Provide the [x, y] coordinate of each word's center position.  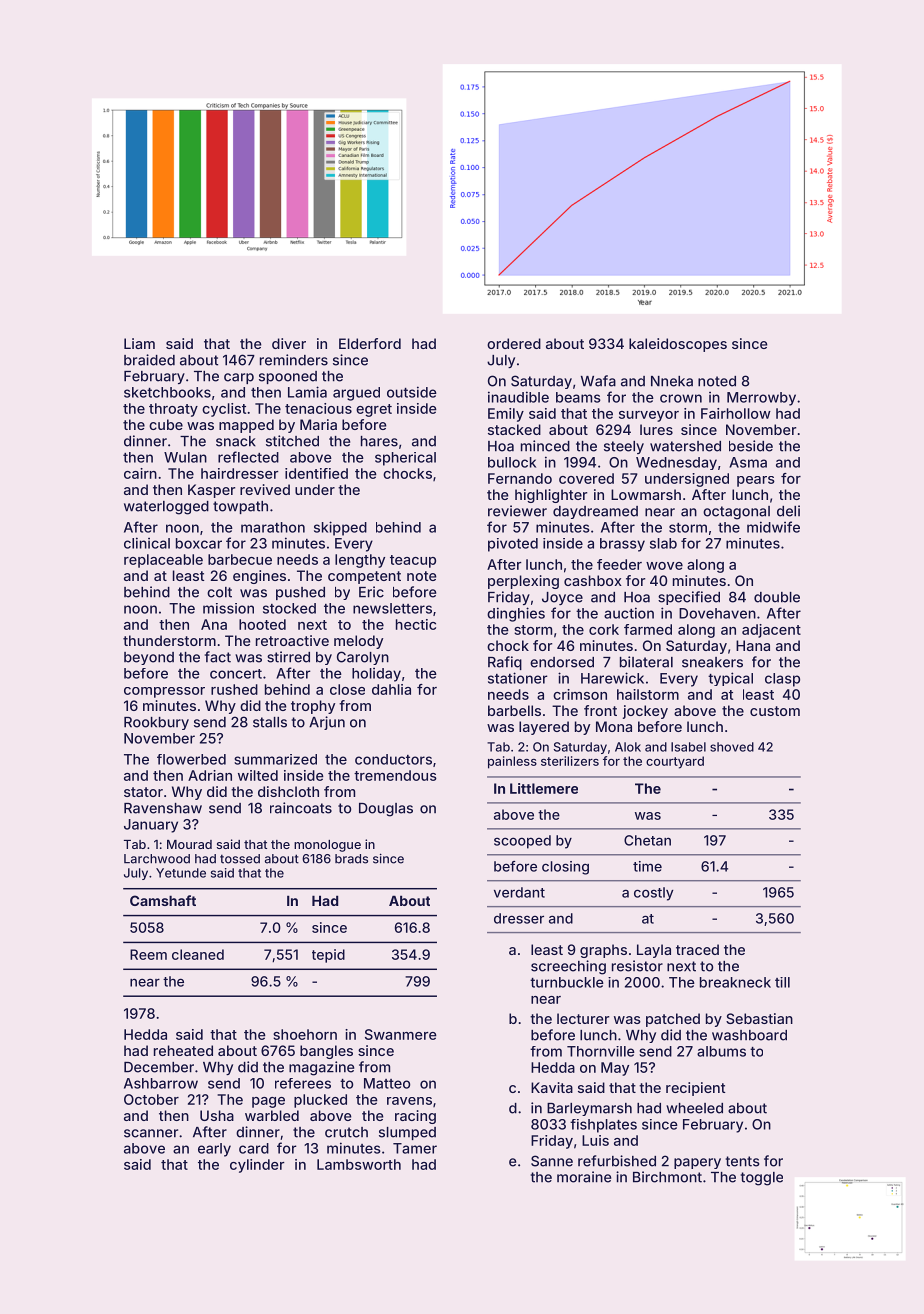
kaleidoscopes [678, 345]
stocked [289, 608]
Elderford [370, 343]
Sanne [552, 1161]
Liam [139, 343]
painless [512, 762]
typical [730, 679]
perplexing [523, 582]
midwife [773, 527]
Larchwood [157, 859]
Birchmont [667, 1177]
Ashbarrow [161, 1083]
